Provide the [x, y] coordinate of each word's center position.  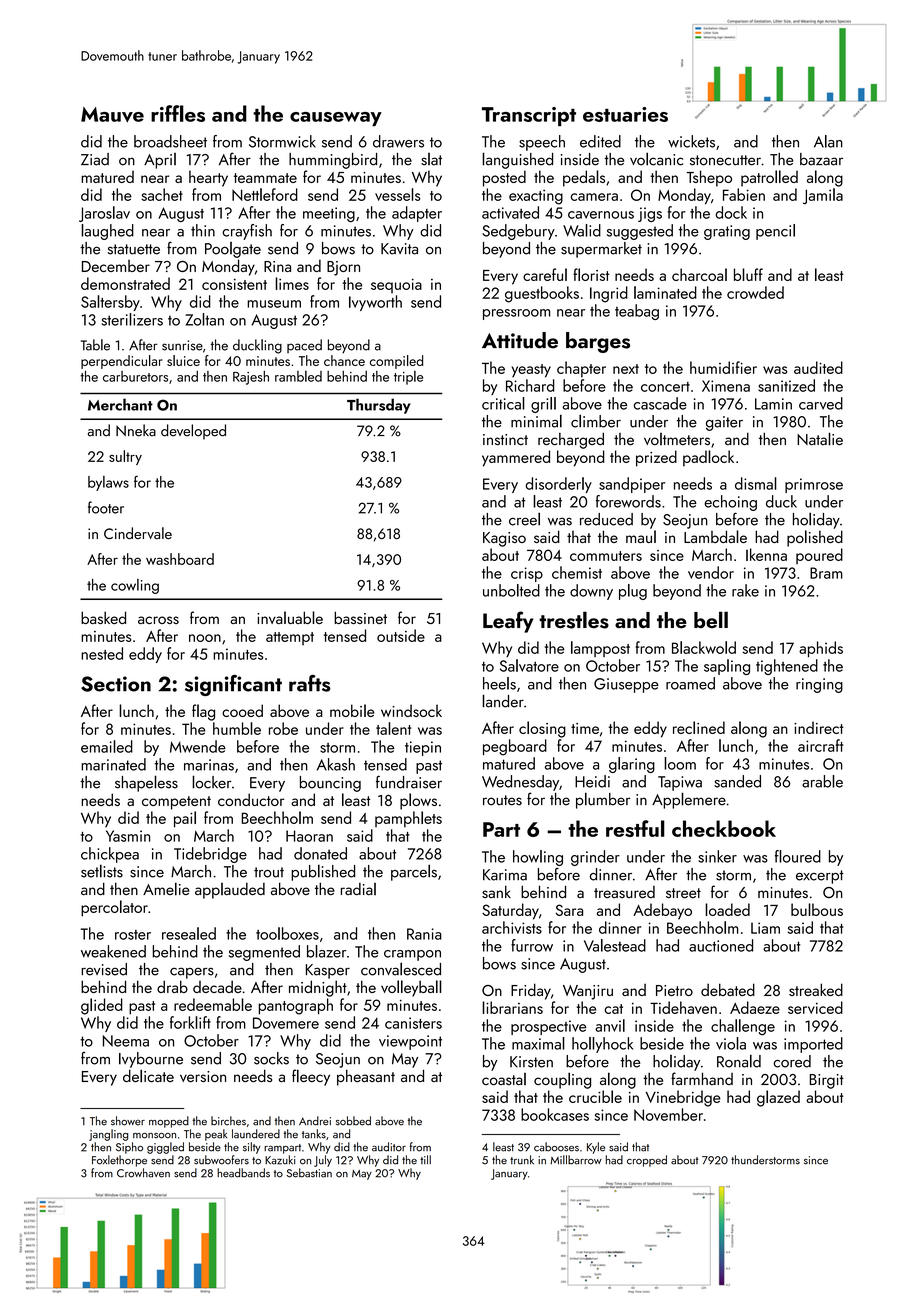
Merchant [120, 404]
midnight [318, 988]
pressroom [516, 314]
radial [358, 889]
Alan [828, 141]
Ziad [95, 159]
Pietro [674, 990]
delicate [148, 1076]
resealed [189, 933]
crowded [755, 292]
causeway [336, 119]
